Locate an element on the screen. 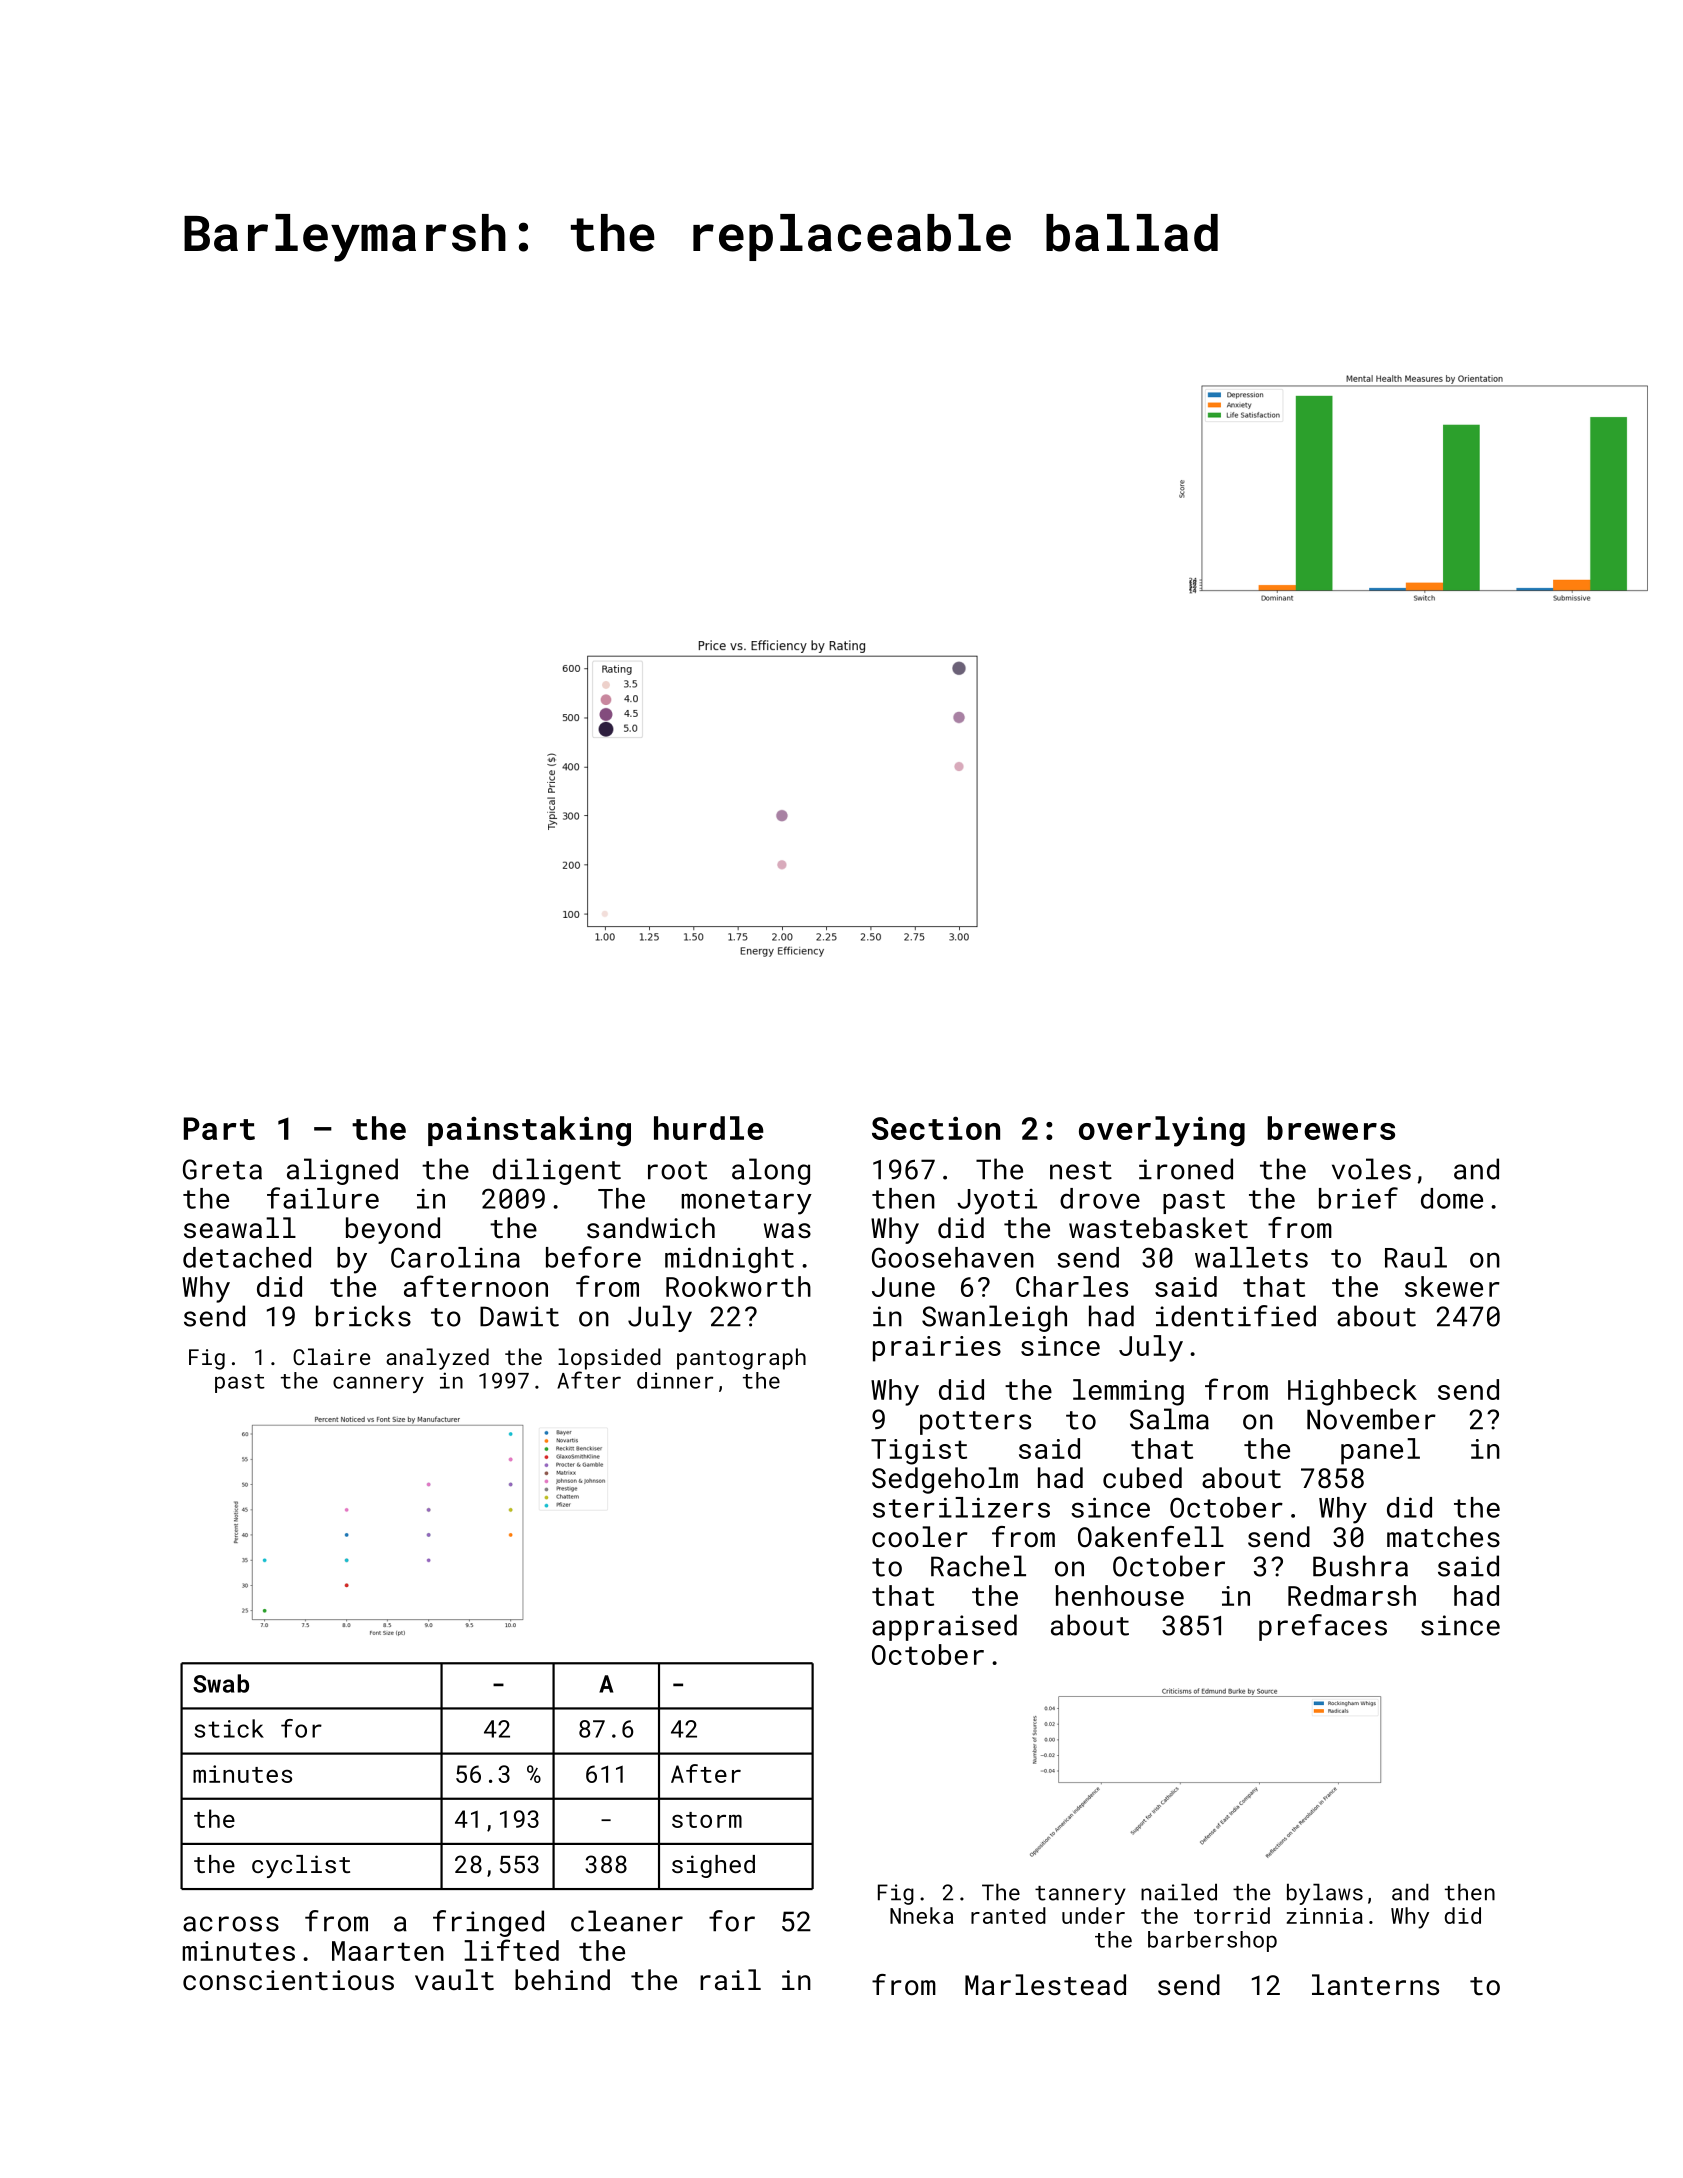 The height and width of the screenshot is (2178, 1683). Greta is located at coordinates (222, 1169).
